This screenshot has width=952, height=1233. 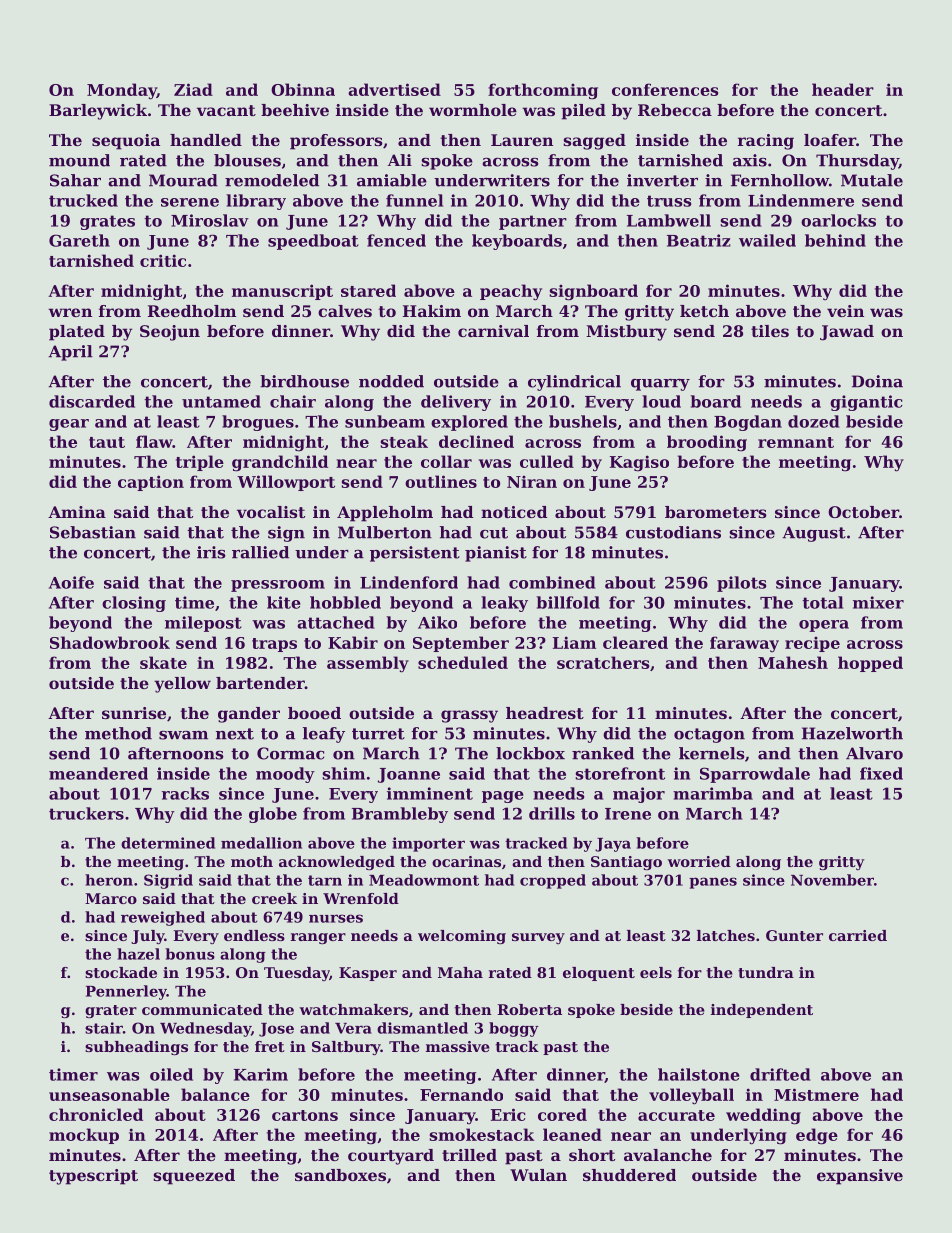 I want to click on gigantic, so click(x=866, y=403).
